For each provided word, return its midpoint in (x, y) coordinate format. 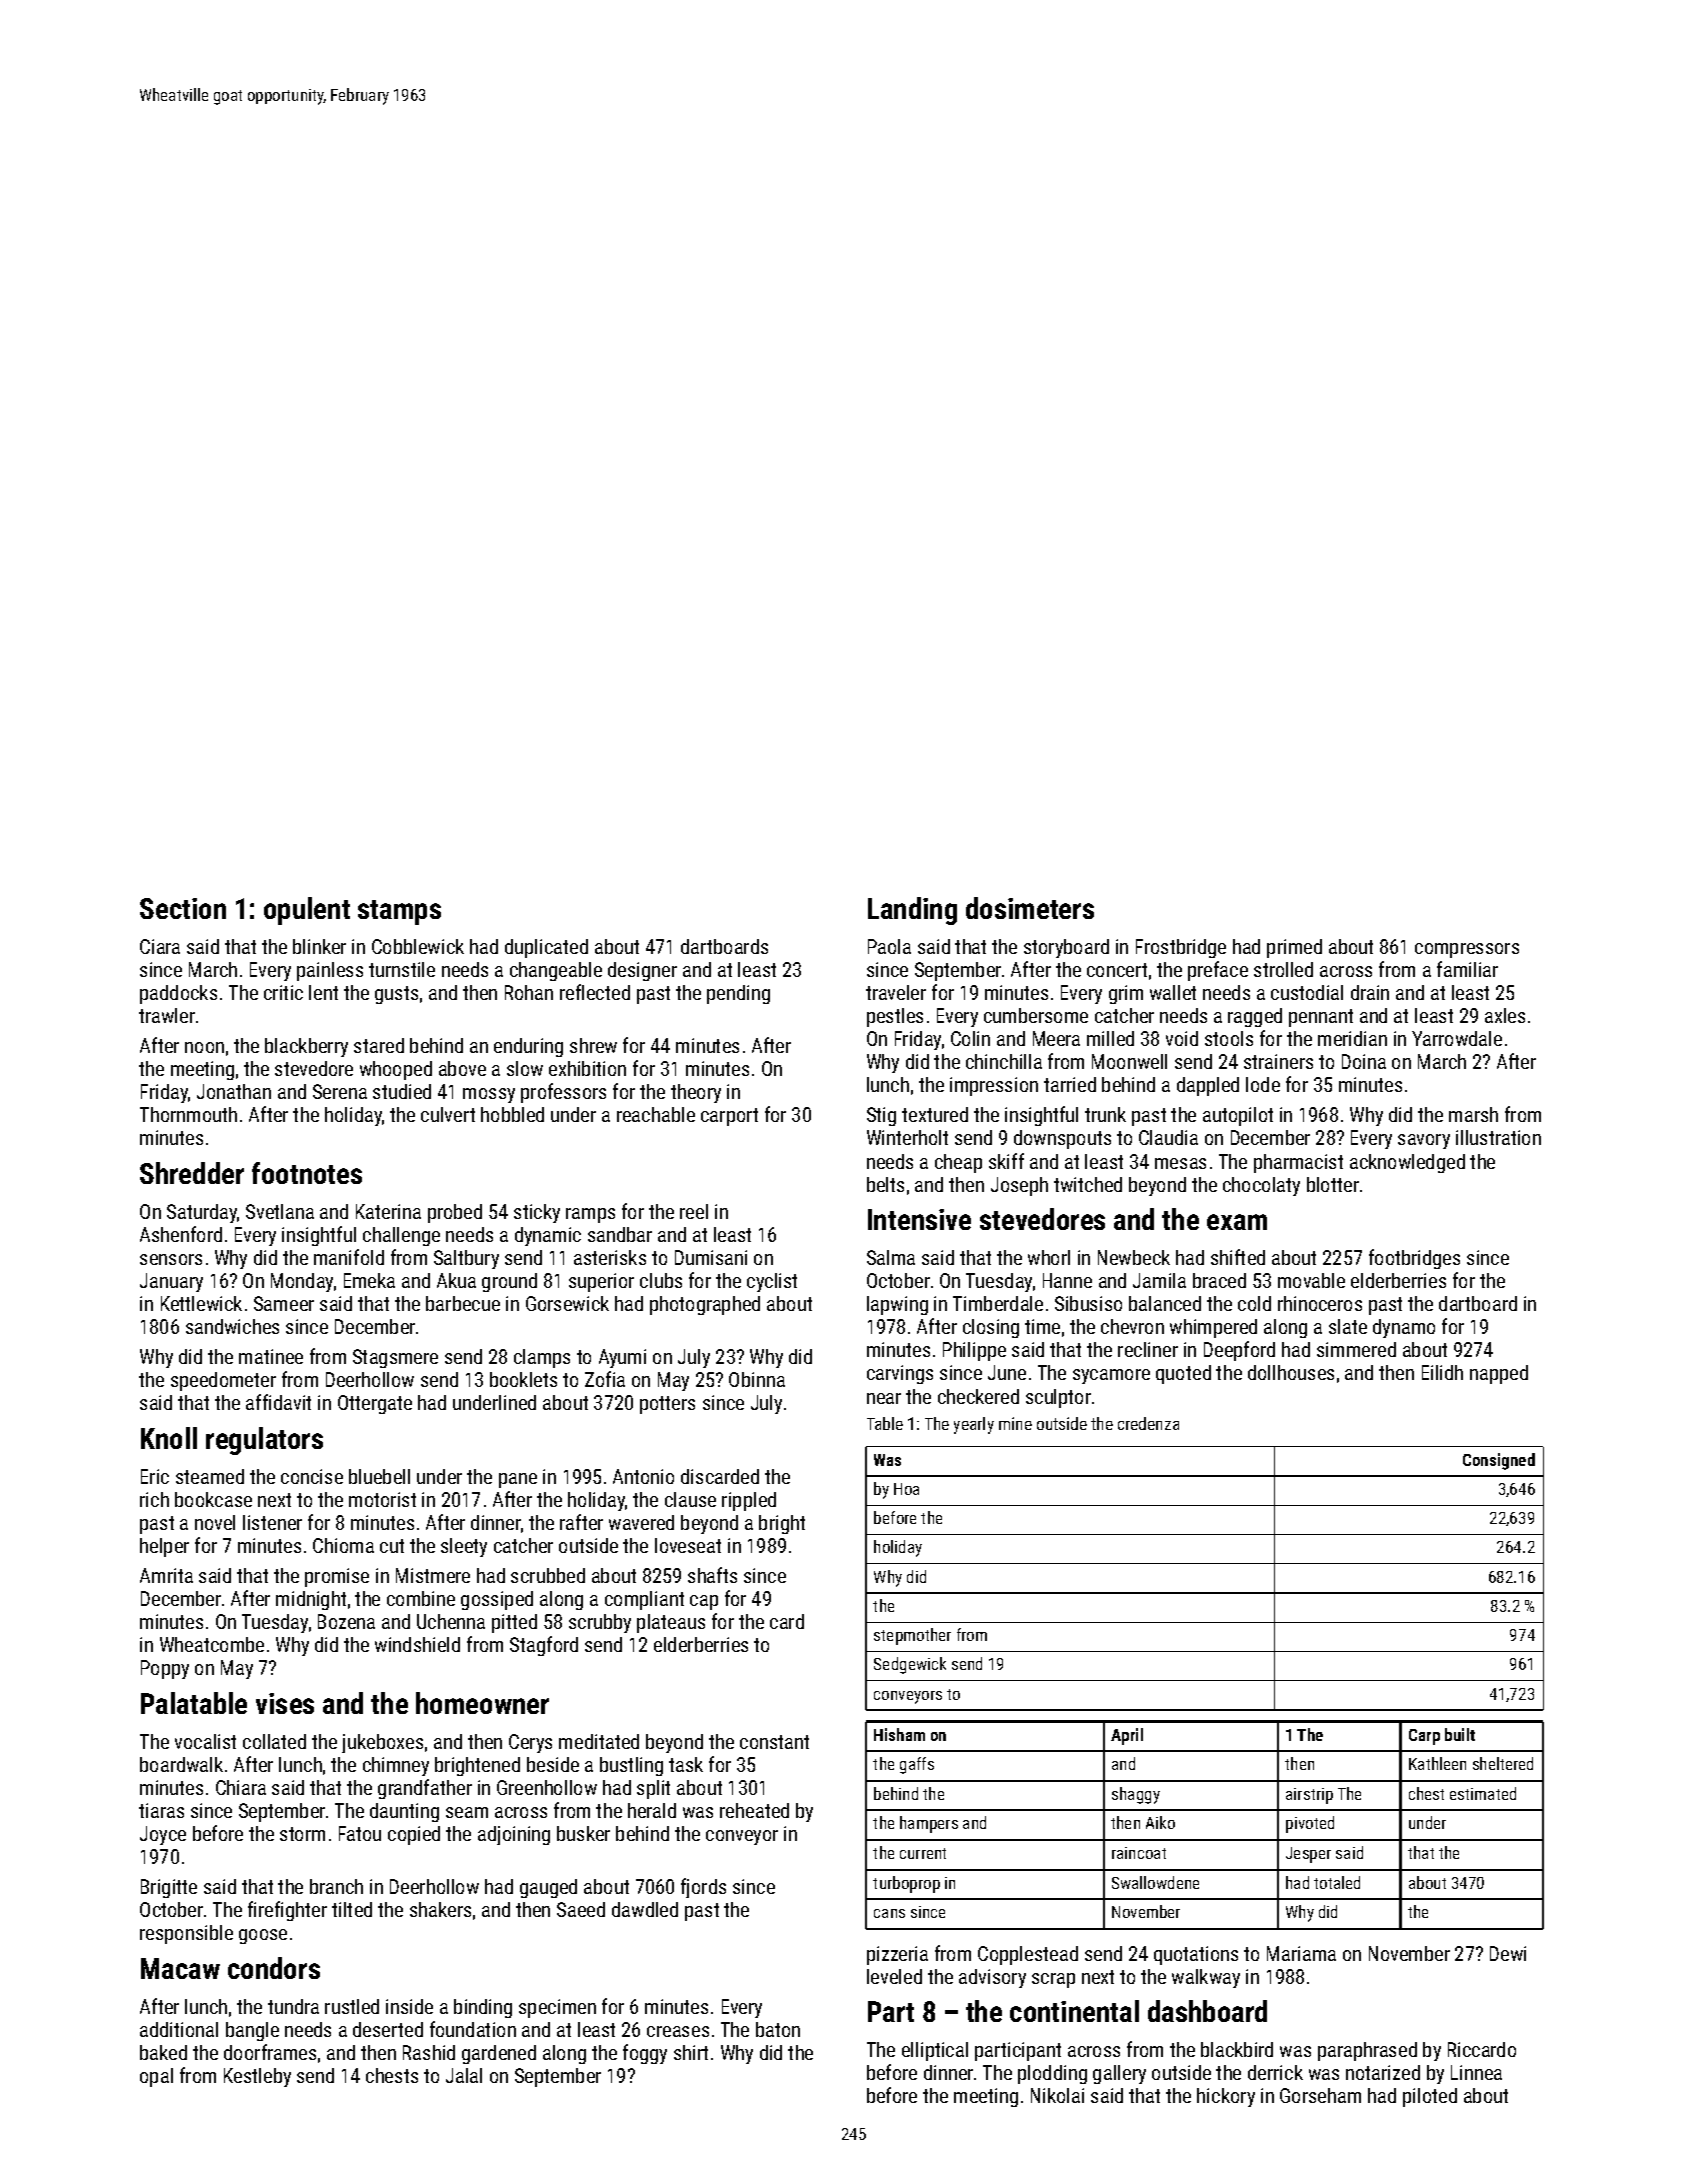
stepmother (912, 1636)
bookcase (213, 1499)
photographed (705, 1305)
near (884, 1398)
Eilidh (1442, 1372)
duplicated (546, 948)
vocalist (205, 1741)
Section (183, 908)
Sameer (284, 1303)
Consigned (1499, 1461)
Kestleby (257, 2077)
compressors (1467, 950)
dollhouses (1291, 1372)
